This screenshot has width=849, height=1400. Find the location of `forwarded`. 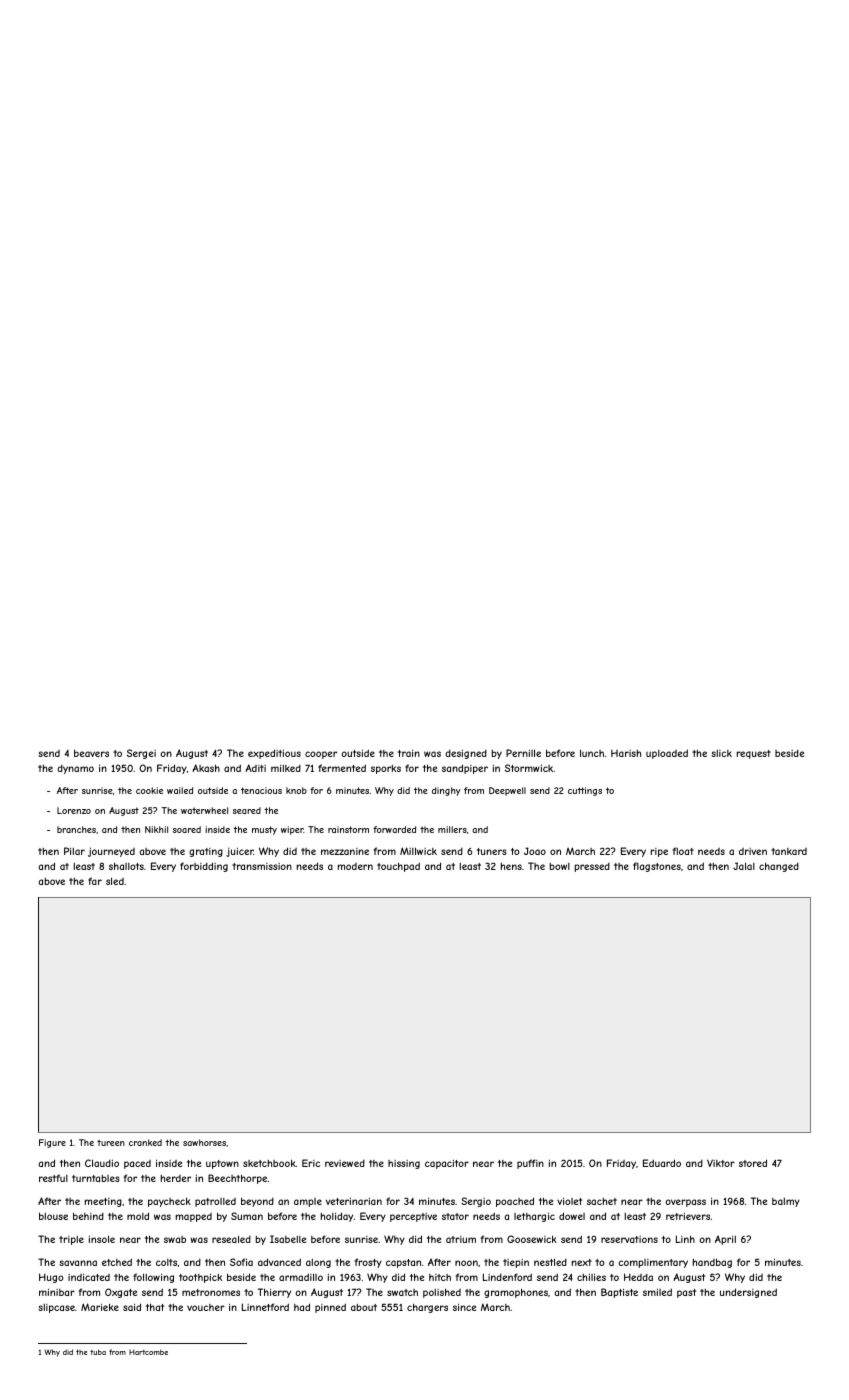

forwarded is located at coordinates (394, 829).
